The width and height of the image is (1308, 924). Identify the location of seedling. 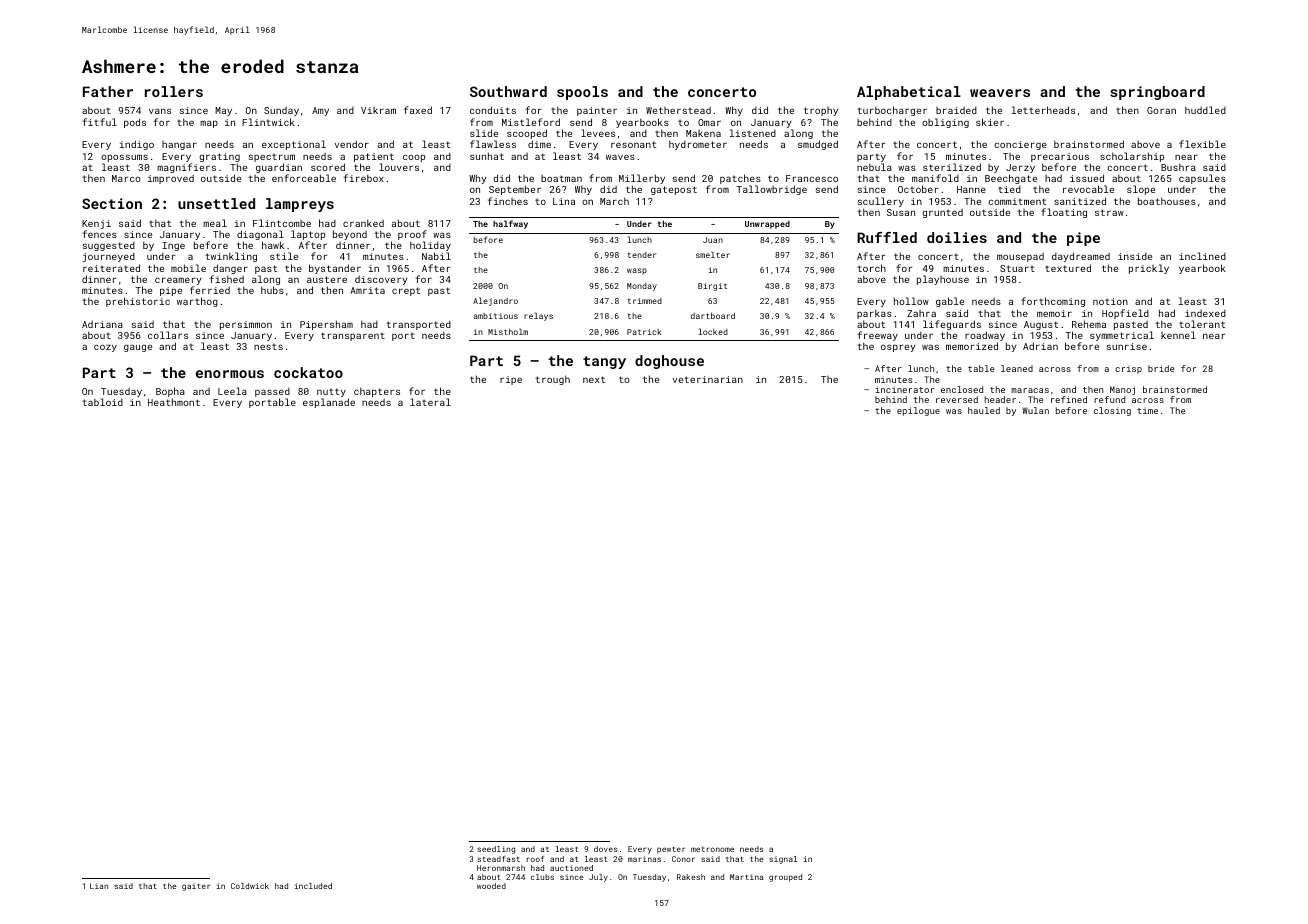
(496, 850).
